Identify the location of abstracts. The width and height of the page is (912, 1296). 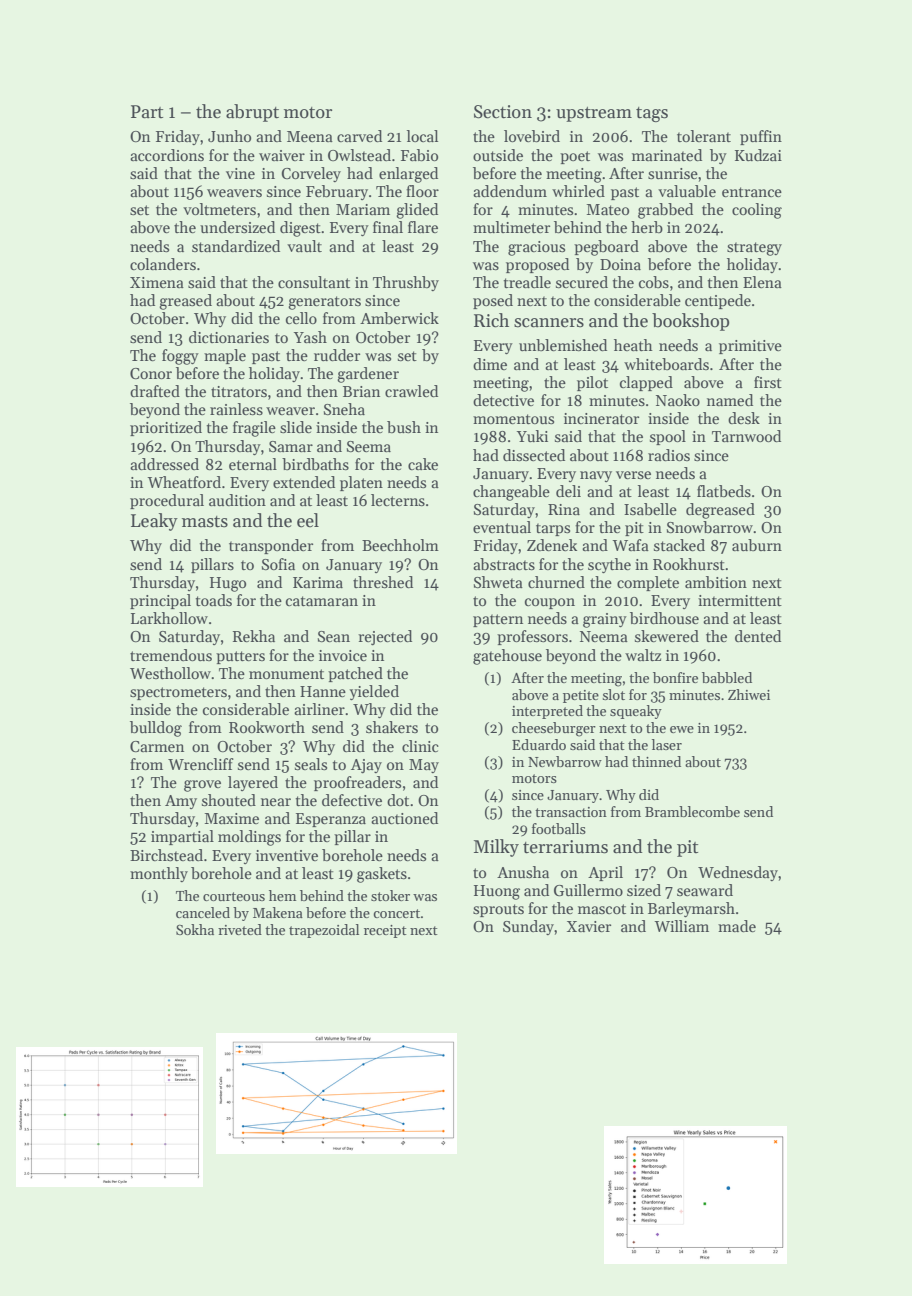
(504, 564).
